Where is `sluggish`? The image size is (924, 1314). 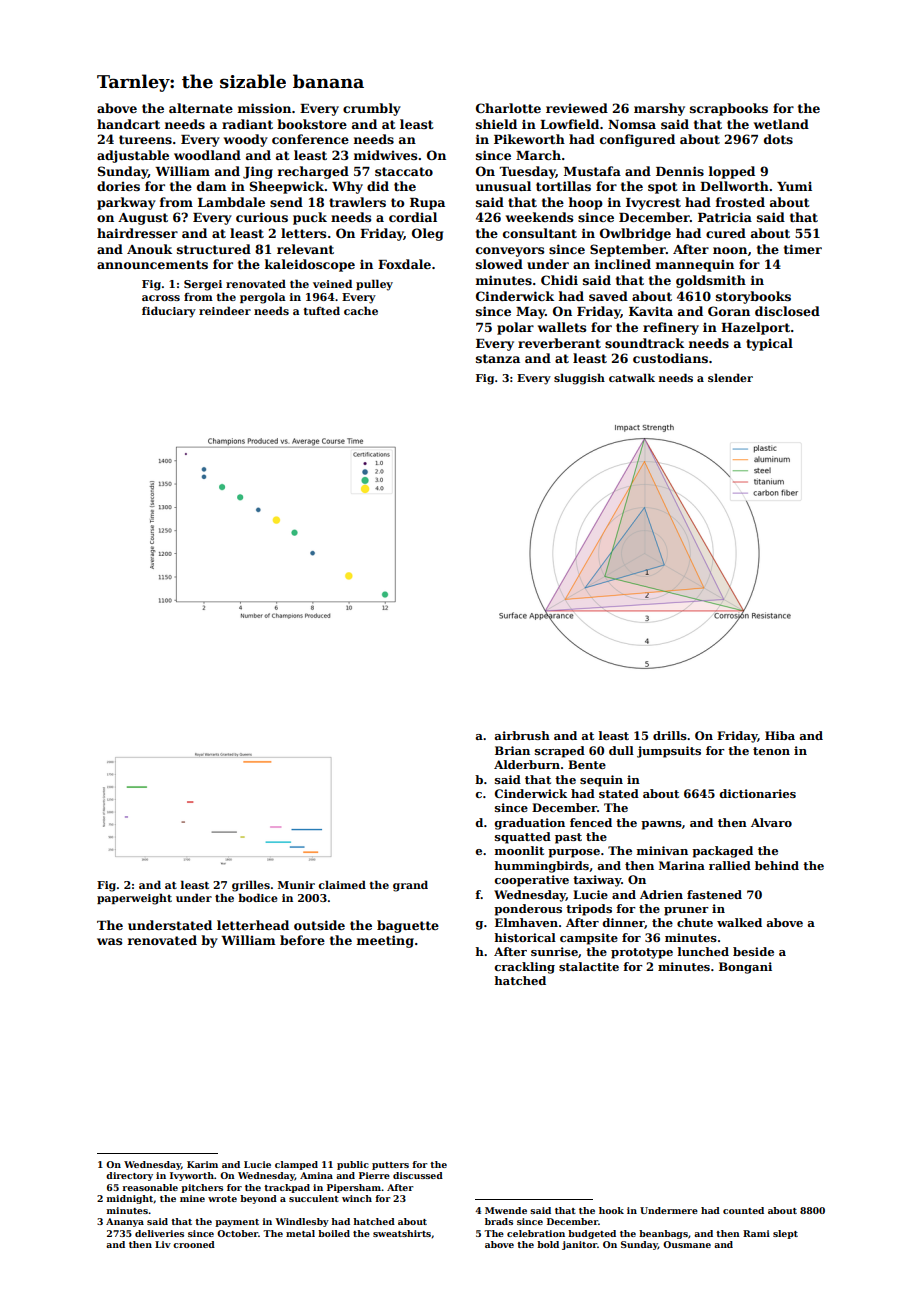 sluggish is located at coordinates (579, 379).
